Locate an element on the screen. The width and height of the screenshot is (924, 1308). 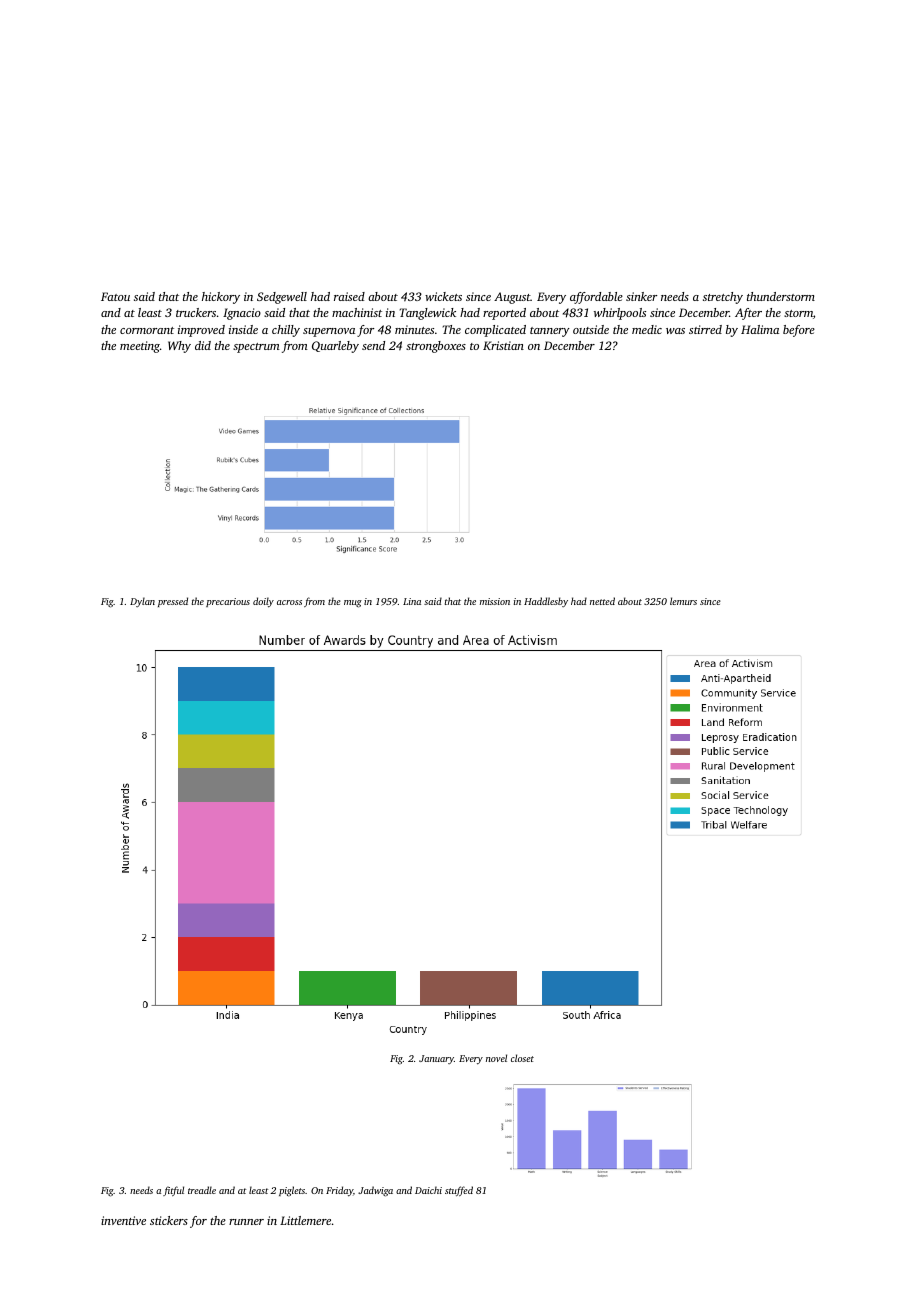
Haddlesby is located at coordinates (546, 602).
